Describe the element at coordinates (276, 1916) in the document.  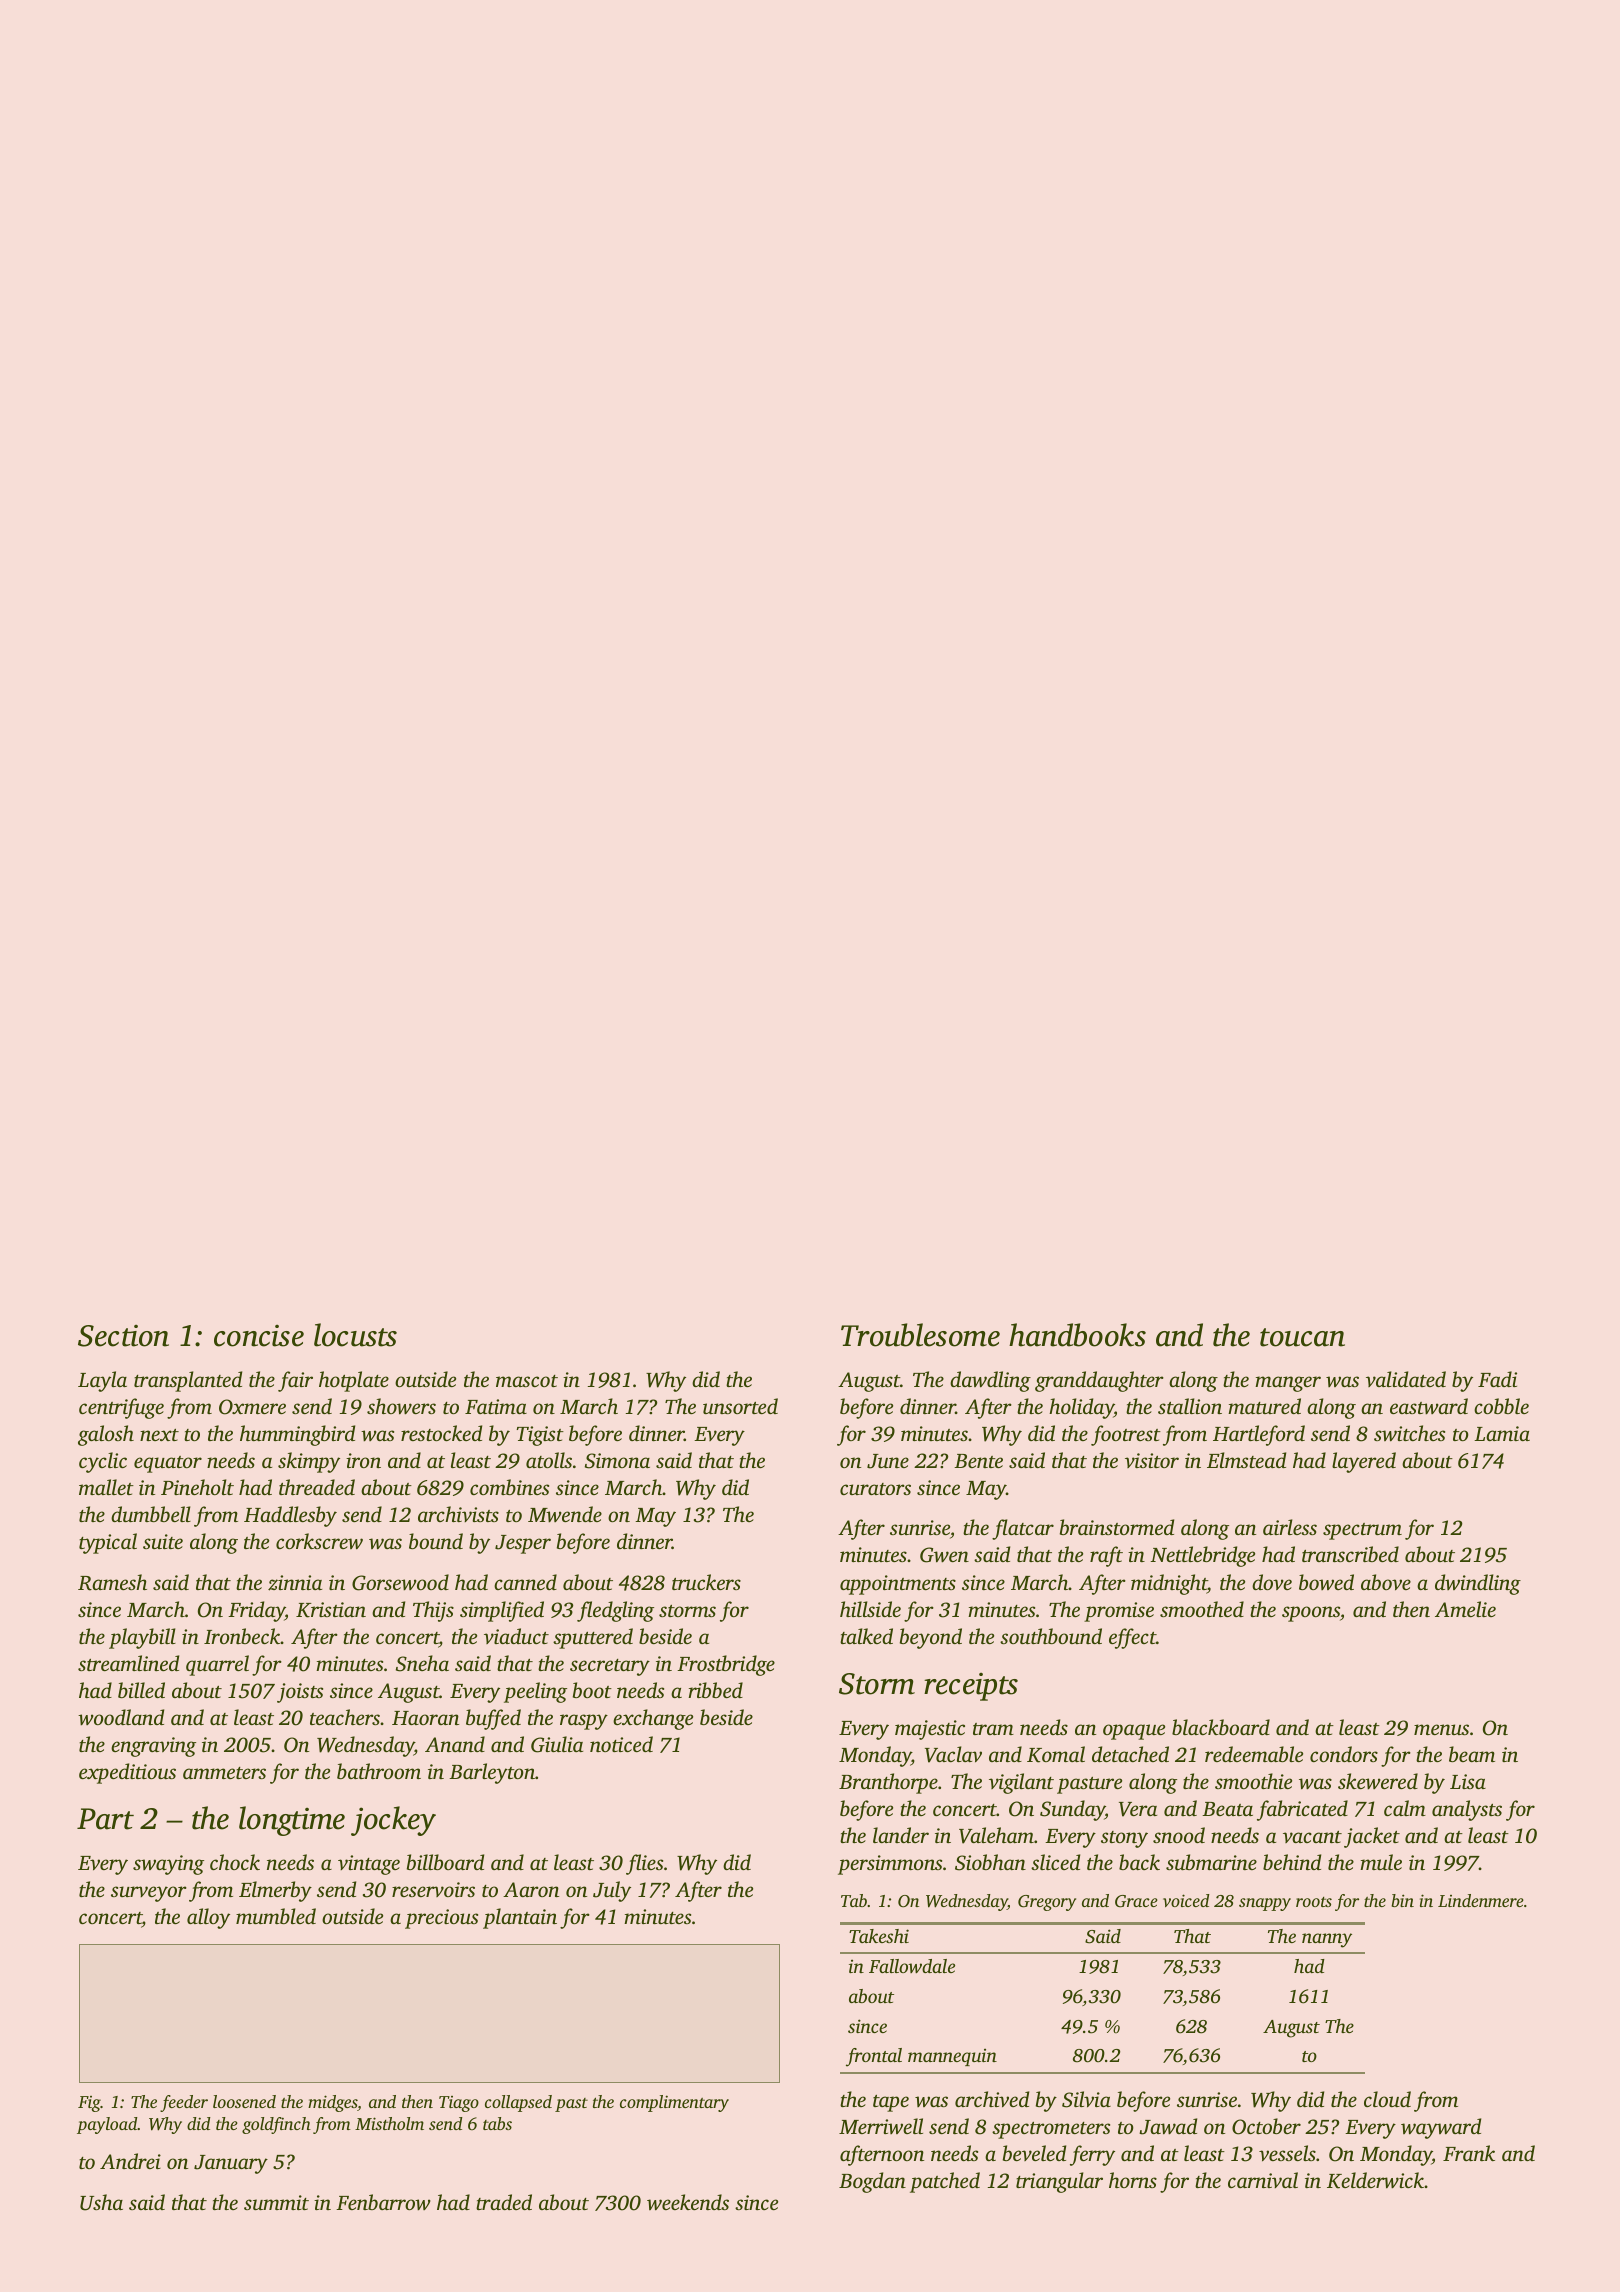
I see `mumbled` at that location.
